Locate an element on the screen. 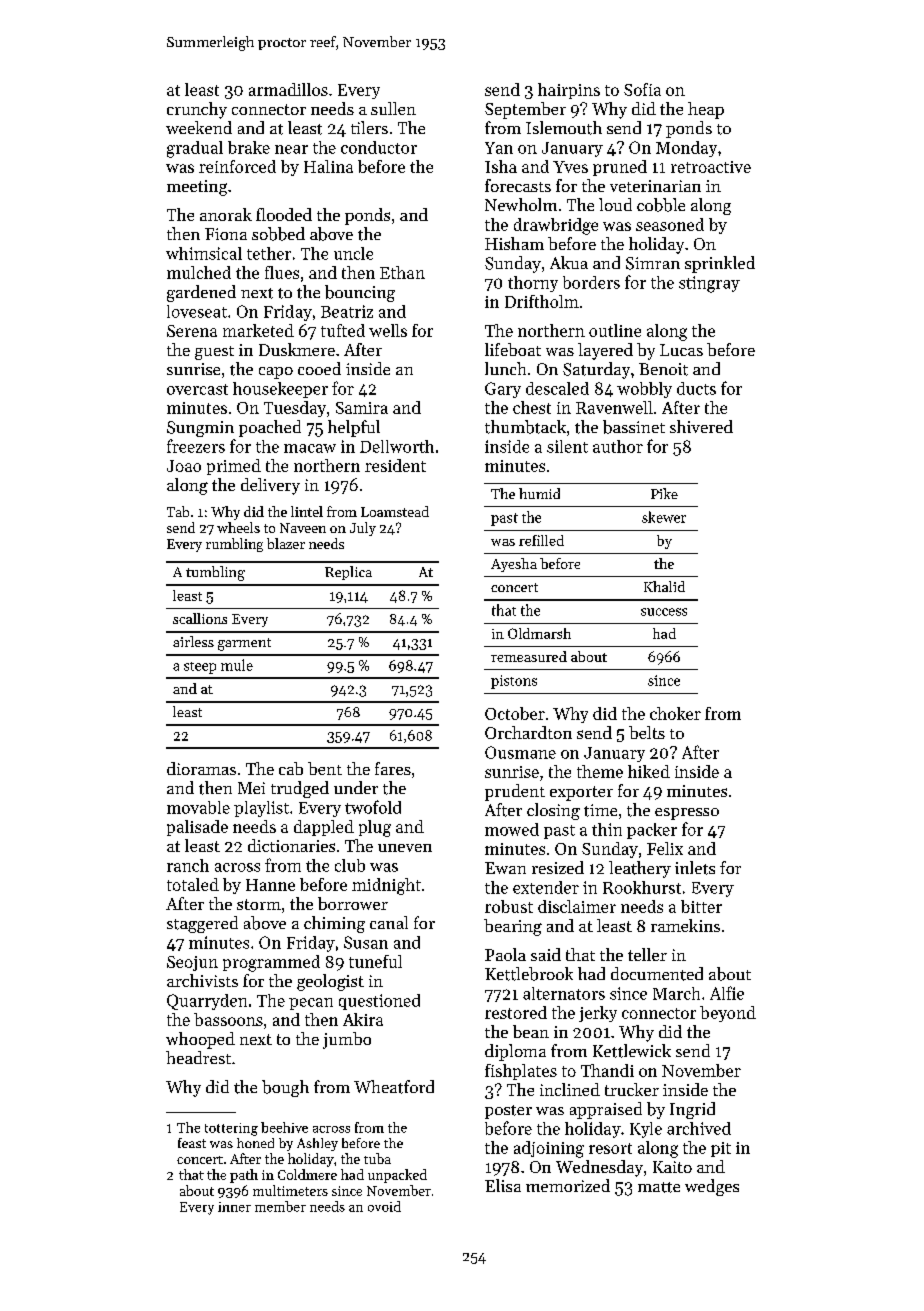 The height and width of the screenshot is (1311, 924). loud is located at coordinates (615, 204).
